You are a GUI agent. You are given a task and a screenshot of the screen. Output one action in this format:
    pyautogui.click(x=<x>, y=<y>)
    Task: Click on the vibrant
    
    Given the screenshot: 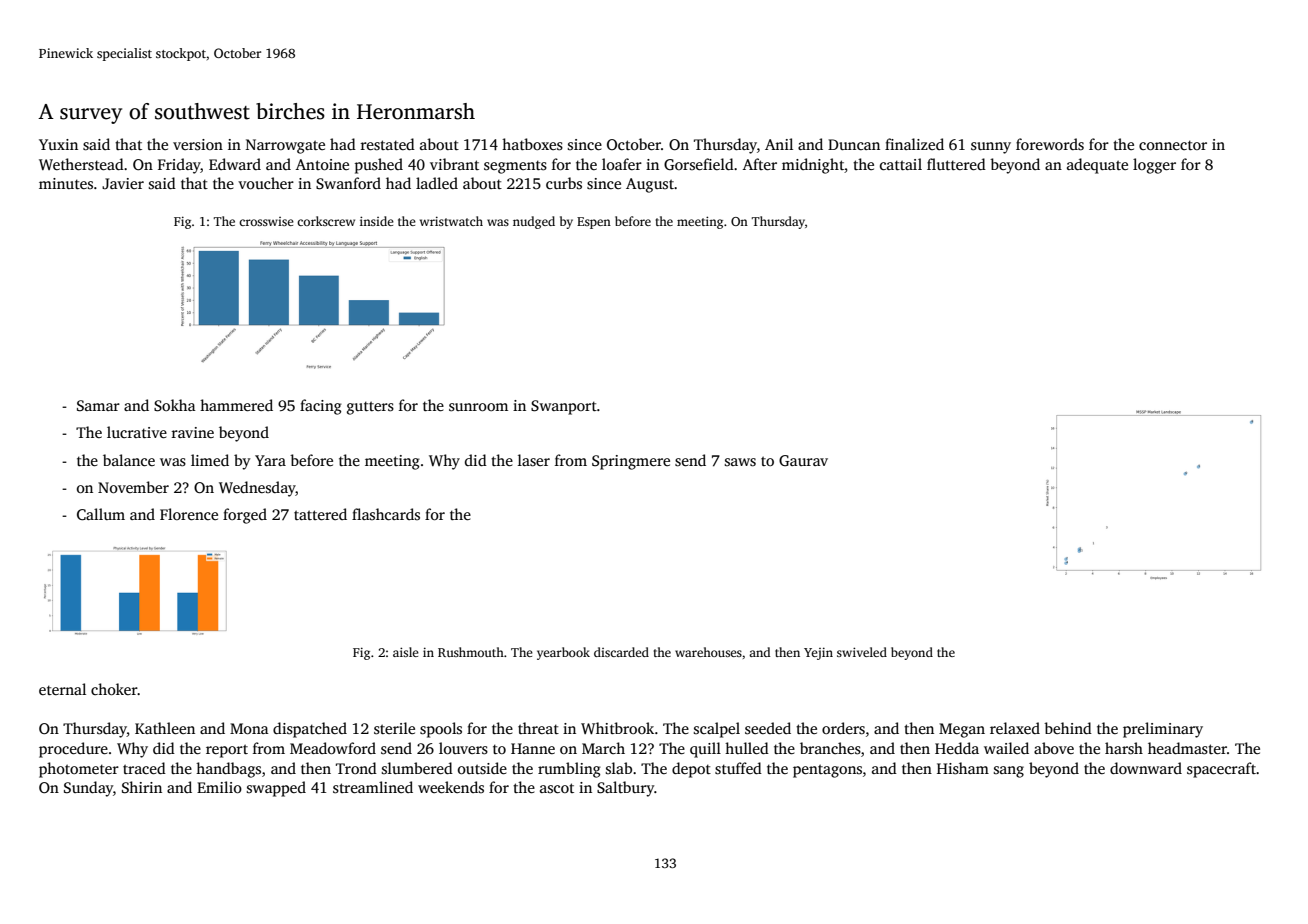 What is the action you would take?
    pyautogui.click(x=454, y=164)
